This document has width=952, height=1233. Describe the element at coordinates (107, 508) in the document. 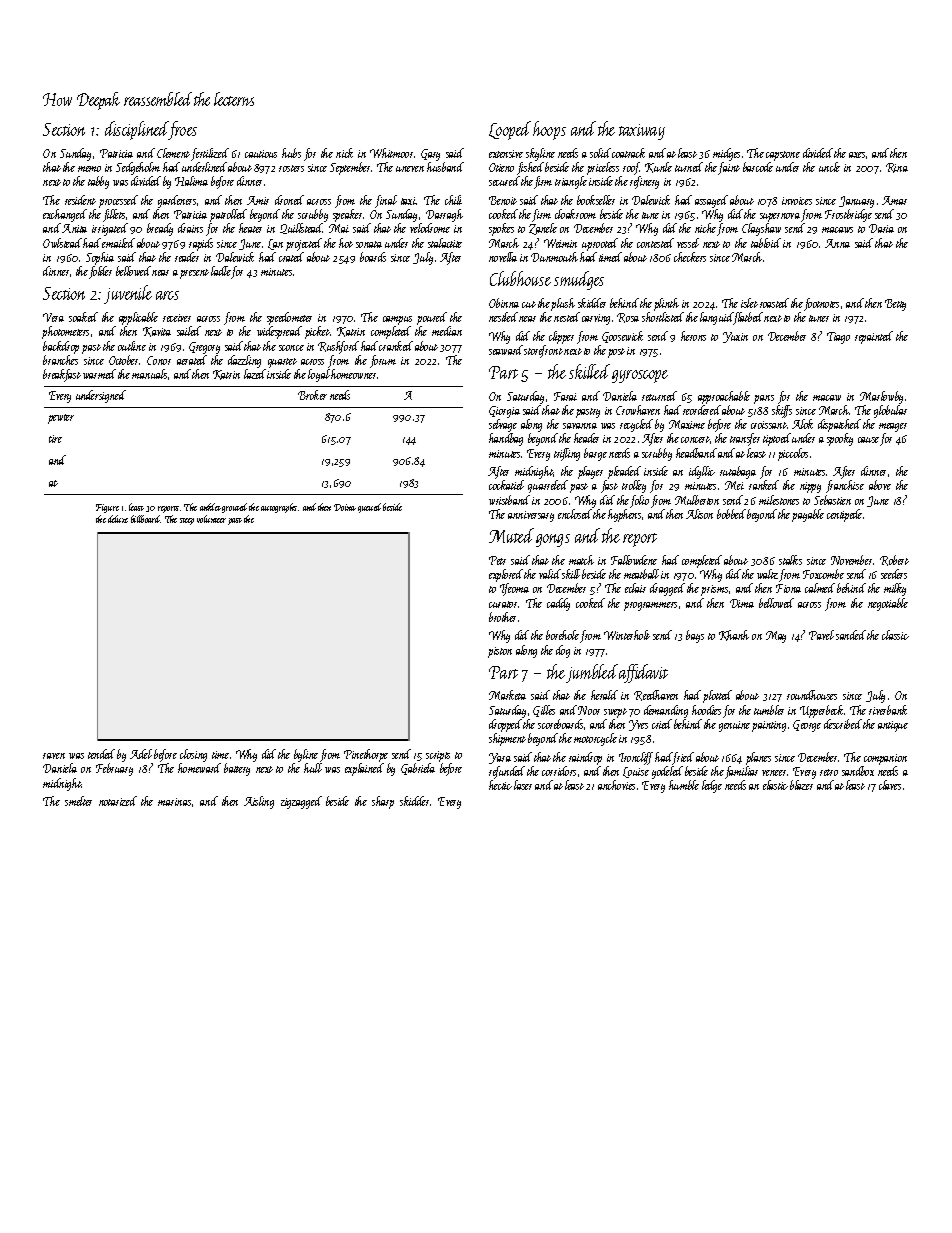

I see `Figure` at that location.
